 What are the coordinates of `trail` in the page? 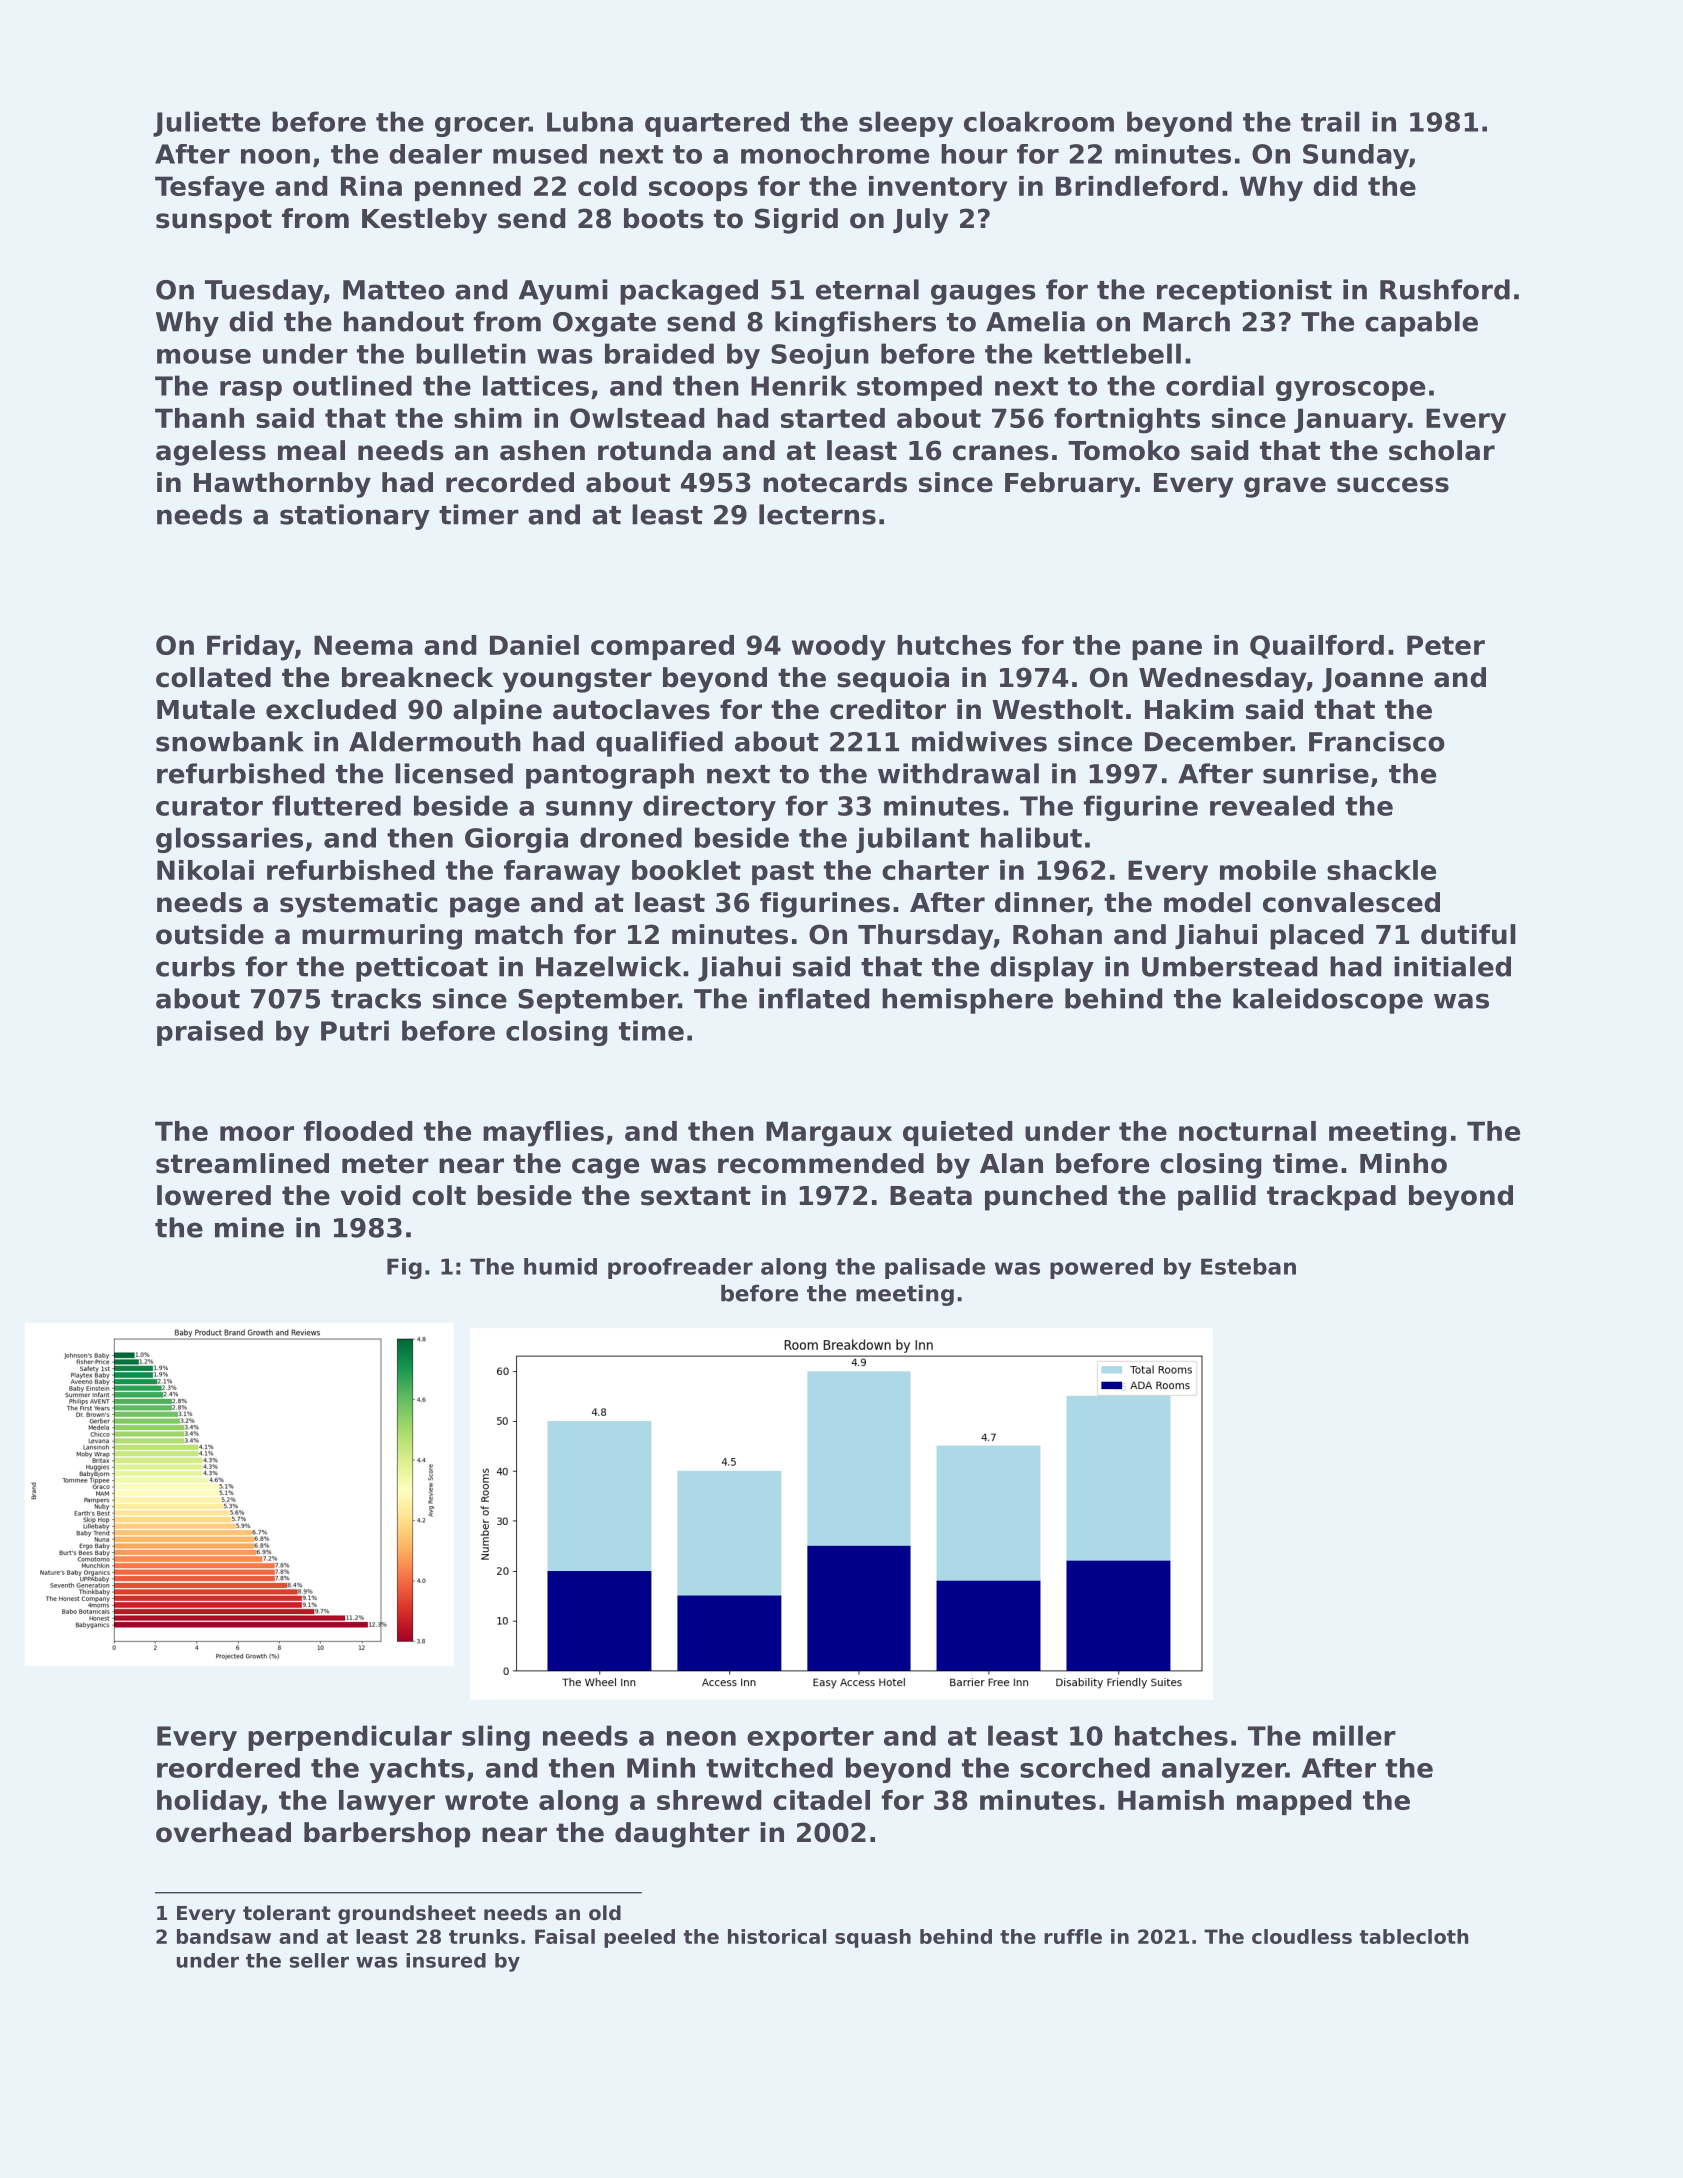 It's located at (1330, 121).
